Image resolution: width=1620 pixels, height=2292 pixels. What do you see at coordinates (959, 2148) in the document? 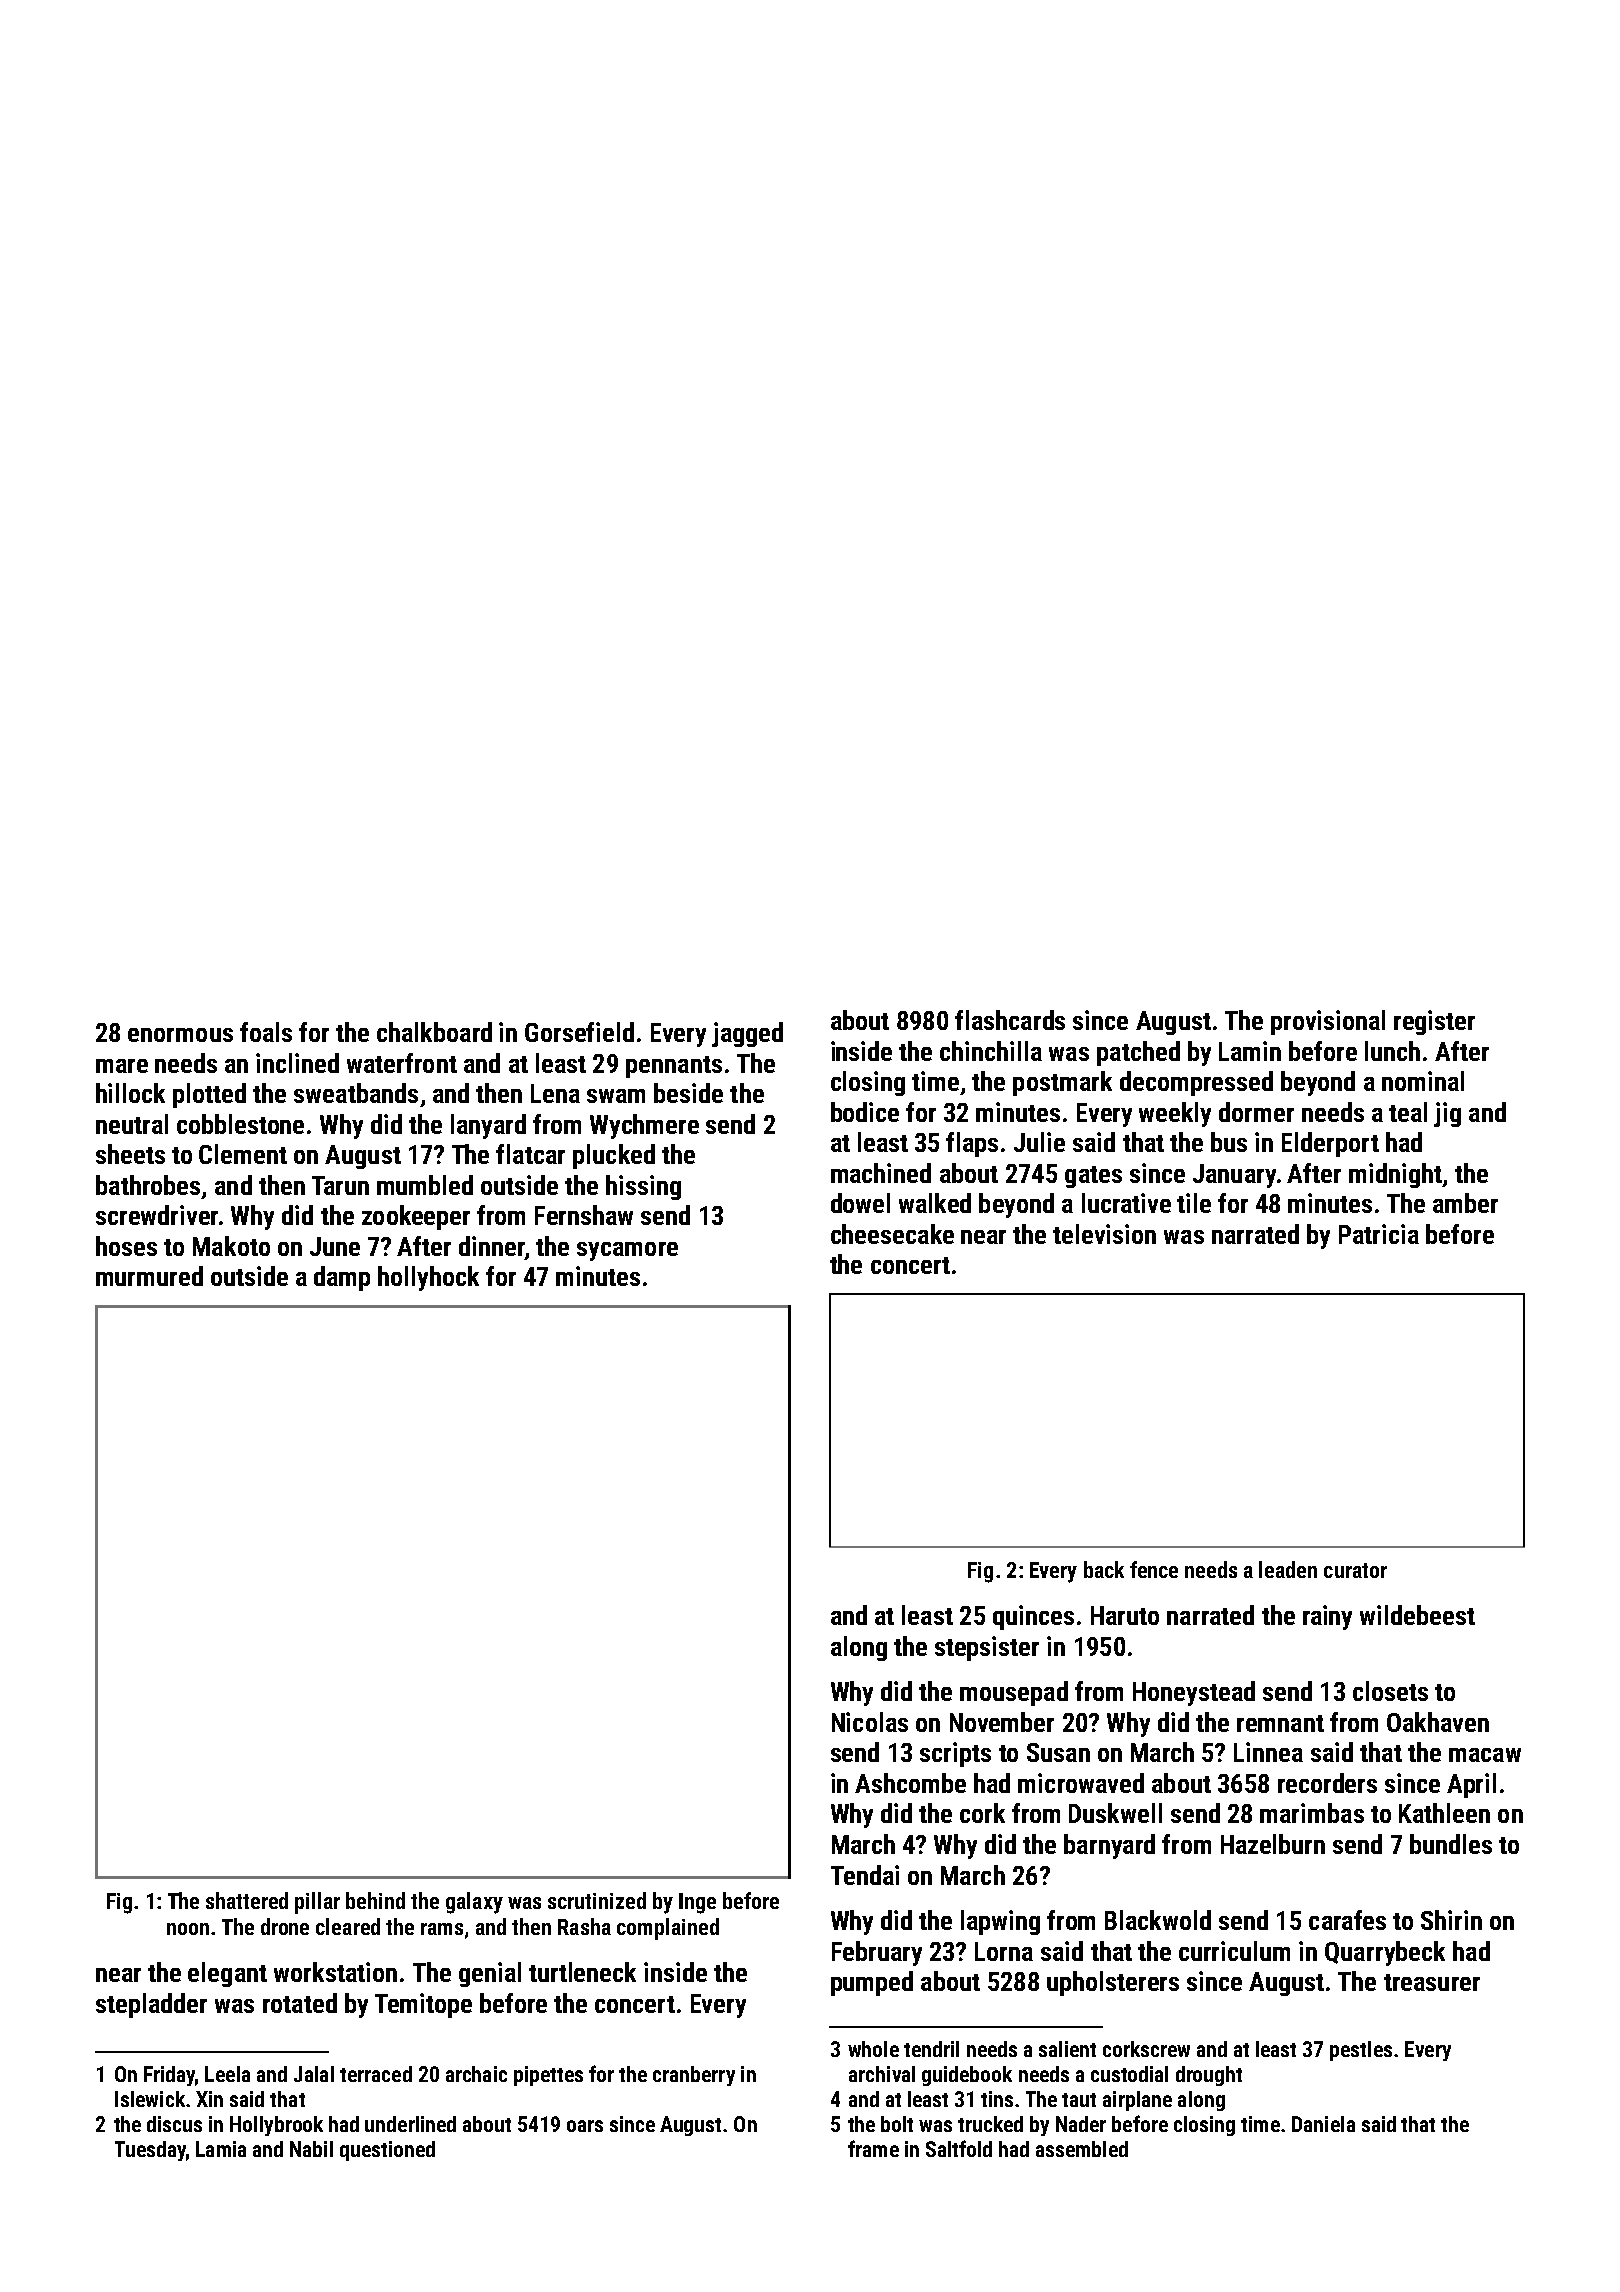
I see `Saltfold` at bounding box center [959, 2148].
